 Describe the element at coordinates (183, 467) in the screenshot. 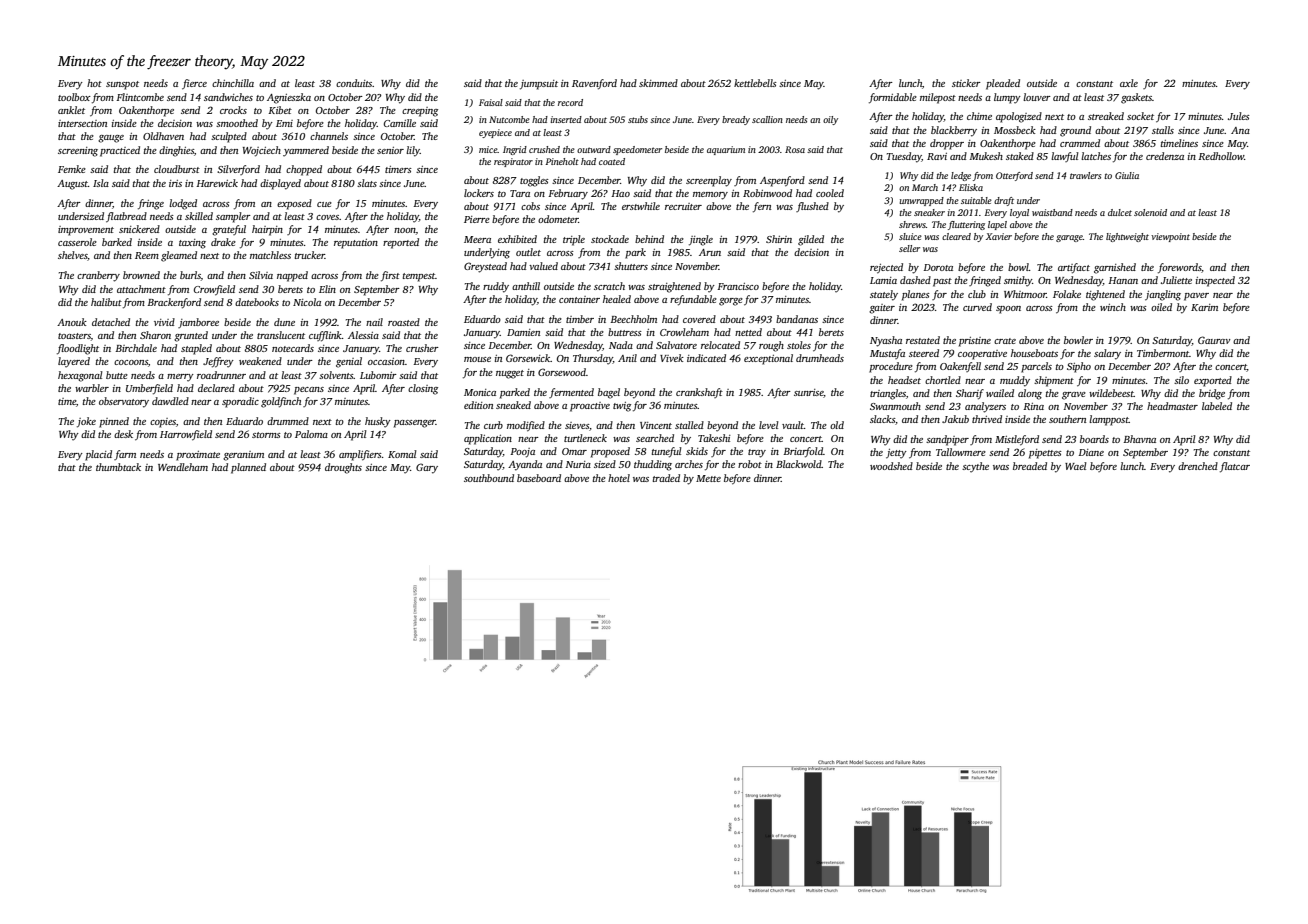

I see `Wendleham` at that location.
